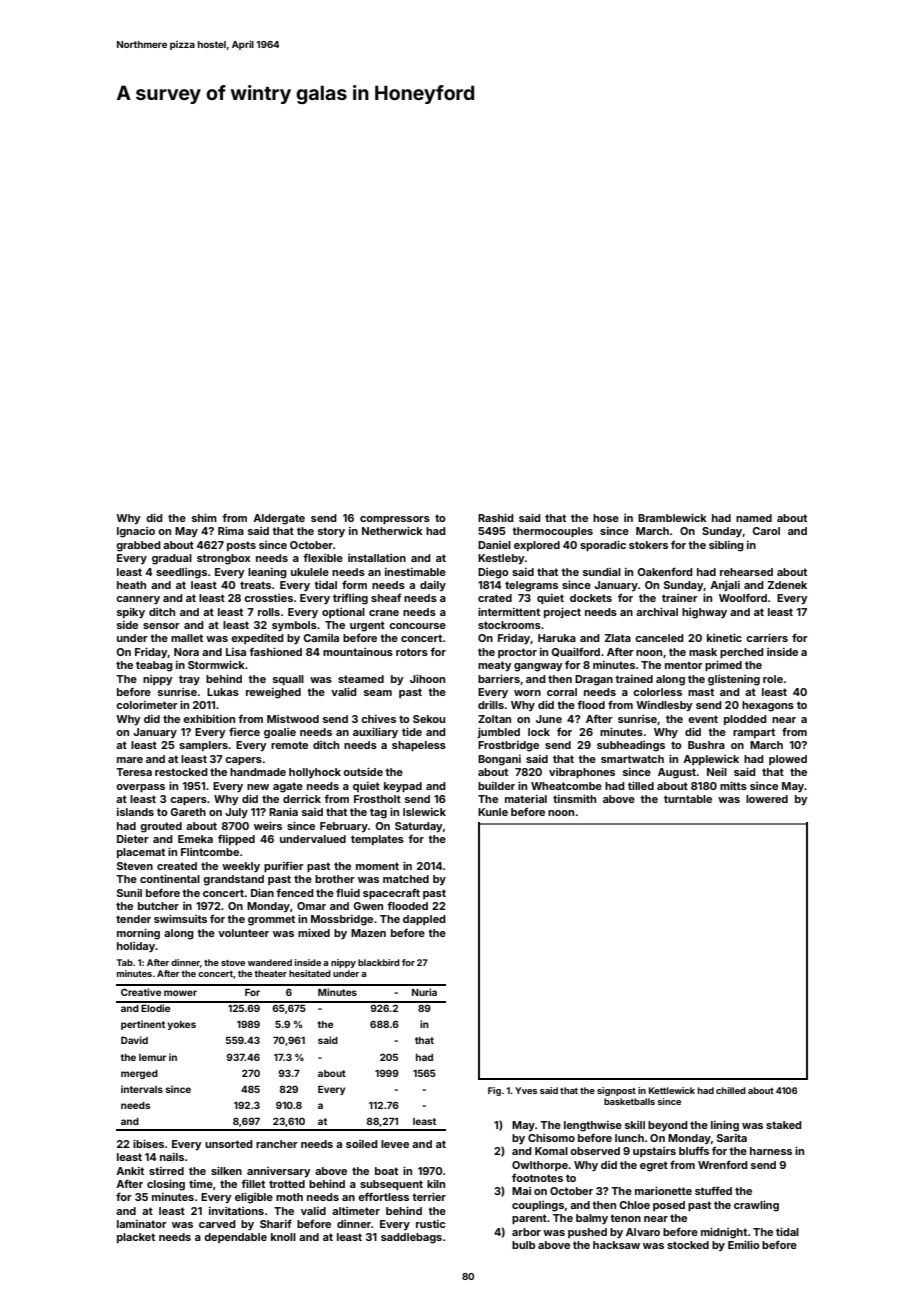 This image has width=924, height=1308. I want to click on glistening, so click(734, 680).
